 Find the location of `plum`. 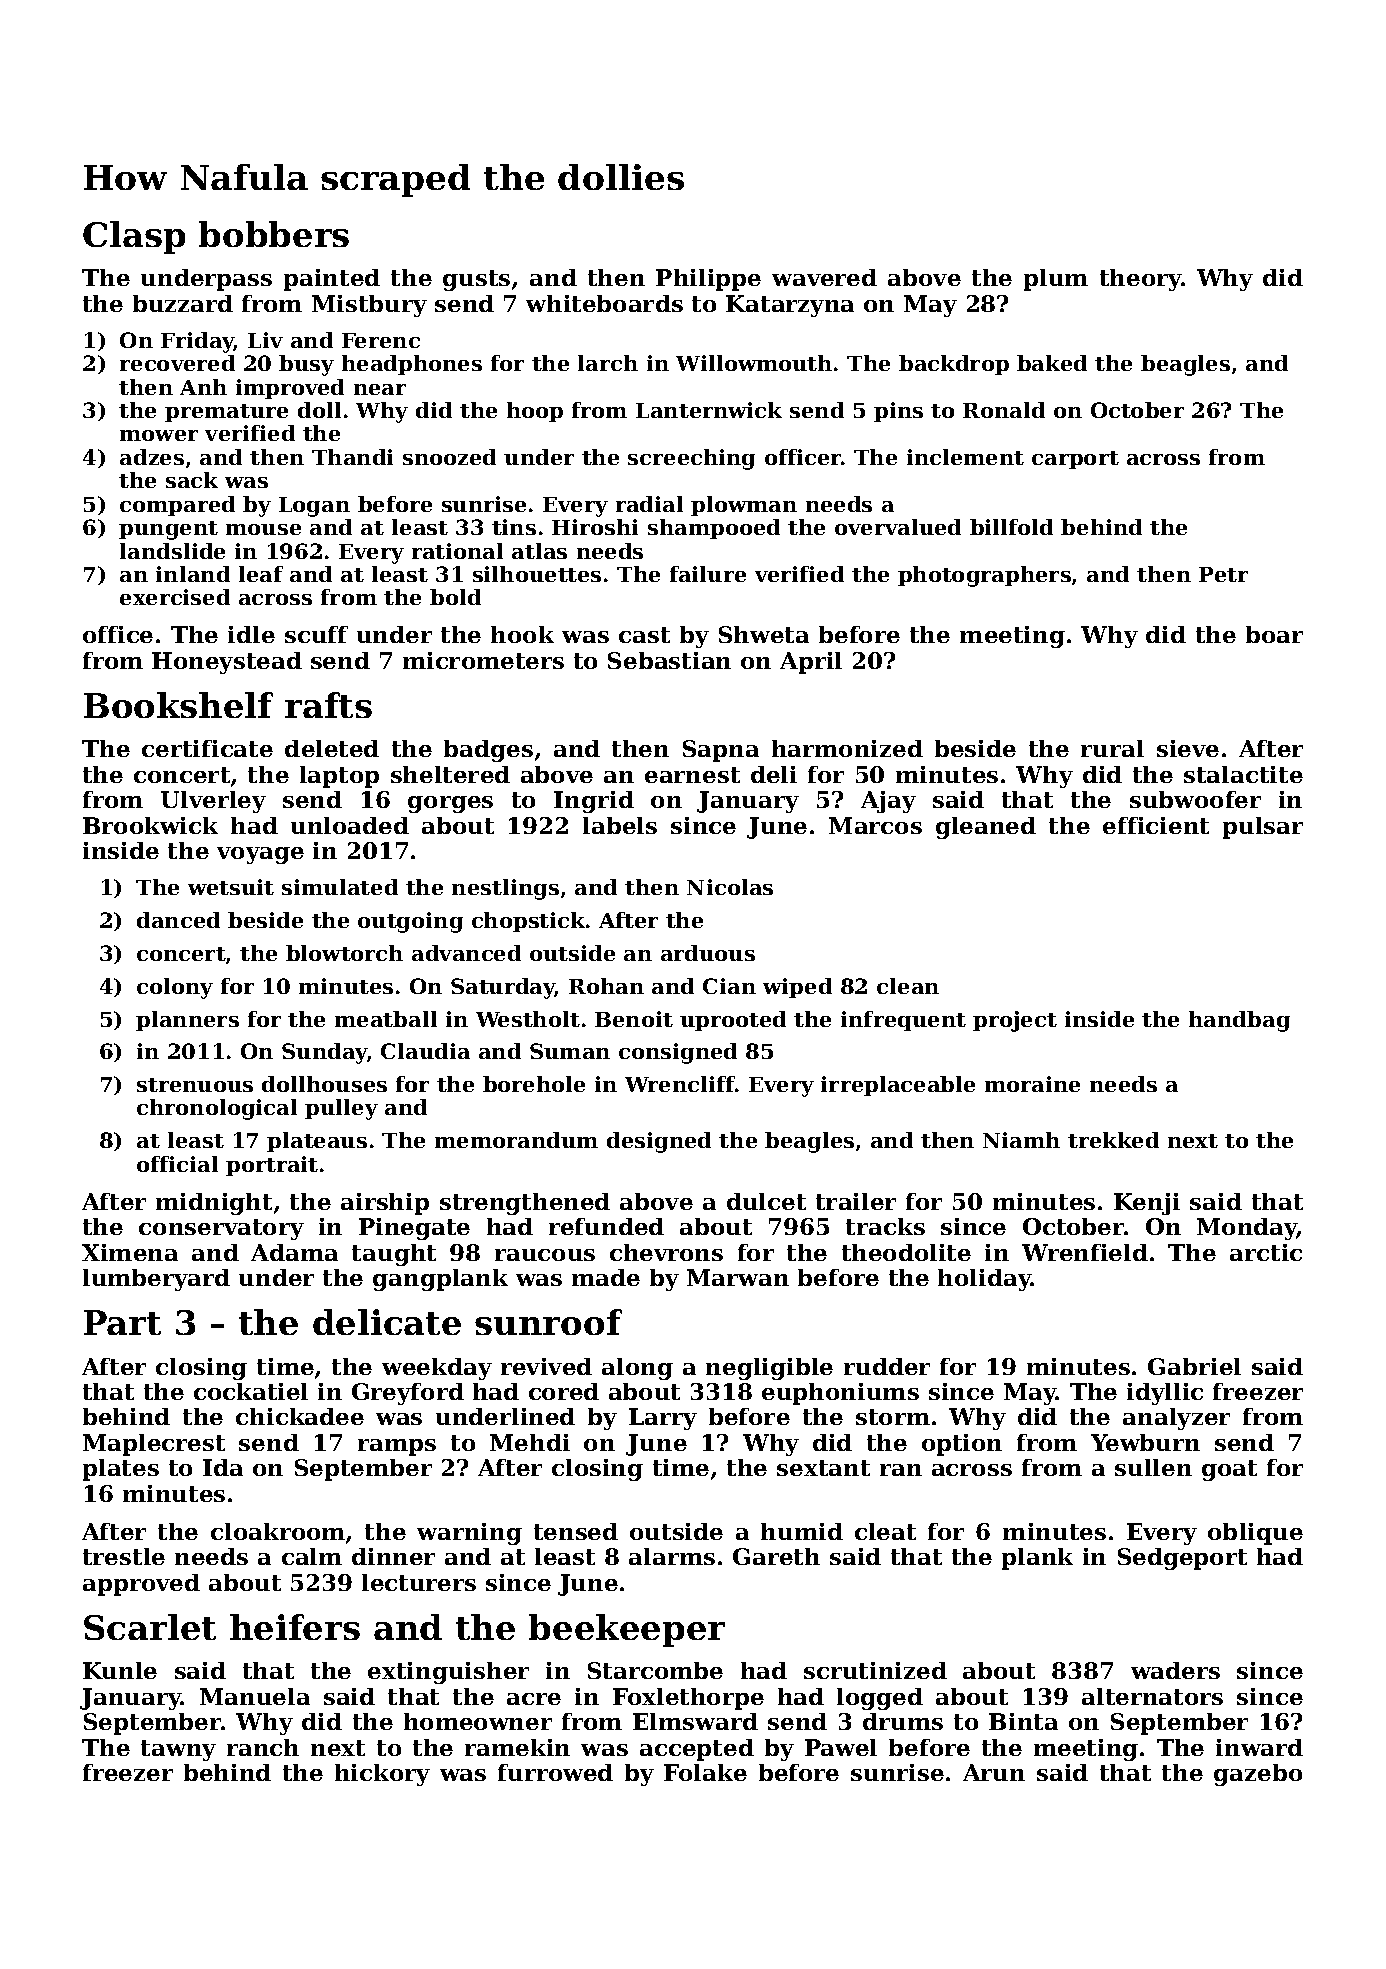

plum is located at coordinates (1056, 280).
